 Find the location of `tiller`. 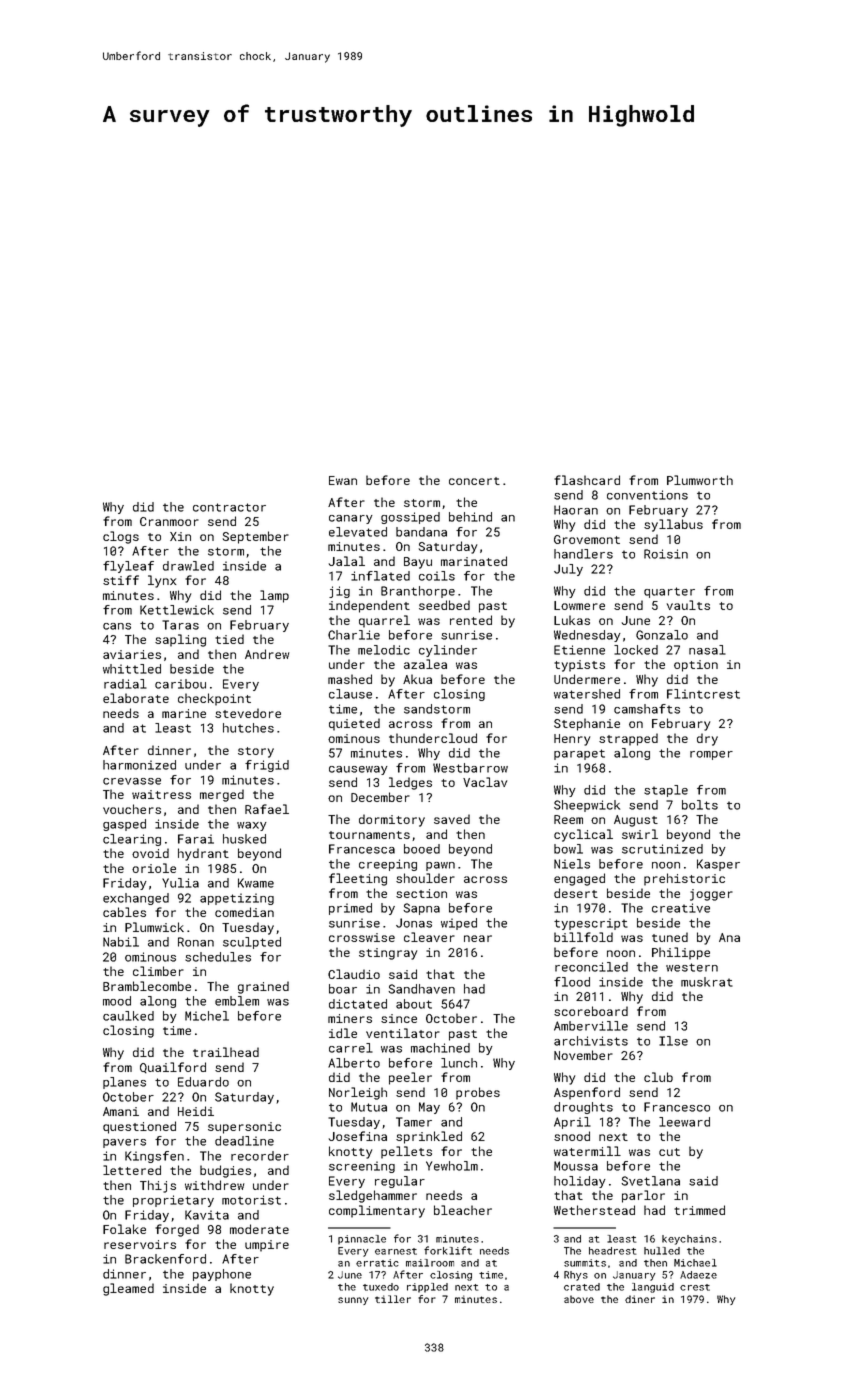

tiller is located at coordinates (393, 1299).
